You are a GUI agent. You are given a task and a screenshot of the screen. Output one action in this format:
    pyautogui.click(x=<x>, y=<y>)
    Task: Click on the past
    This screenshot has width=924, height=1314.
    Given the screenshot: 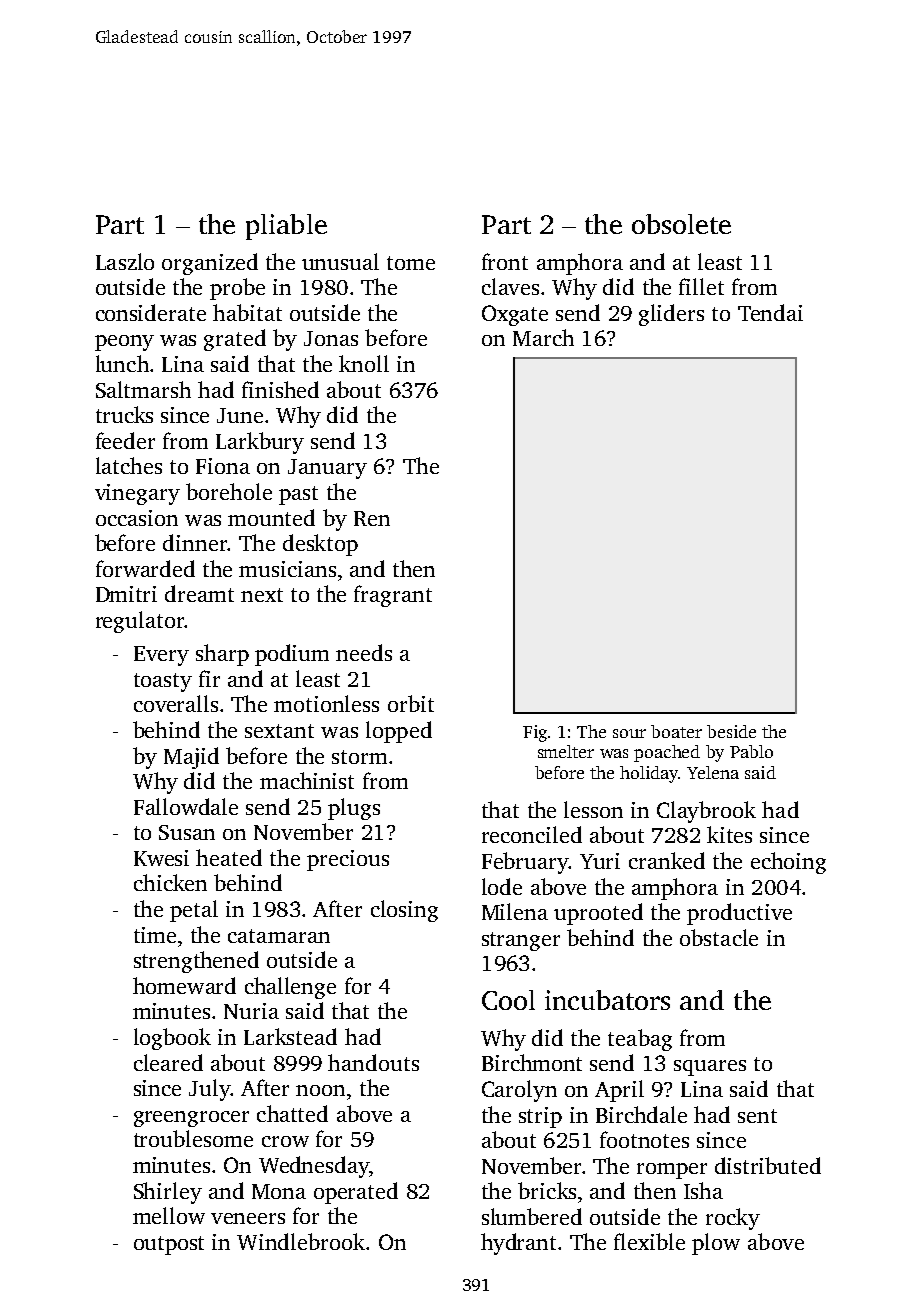 What is the action you would take?
    pyautogui.click(x=298, y=495)
